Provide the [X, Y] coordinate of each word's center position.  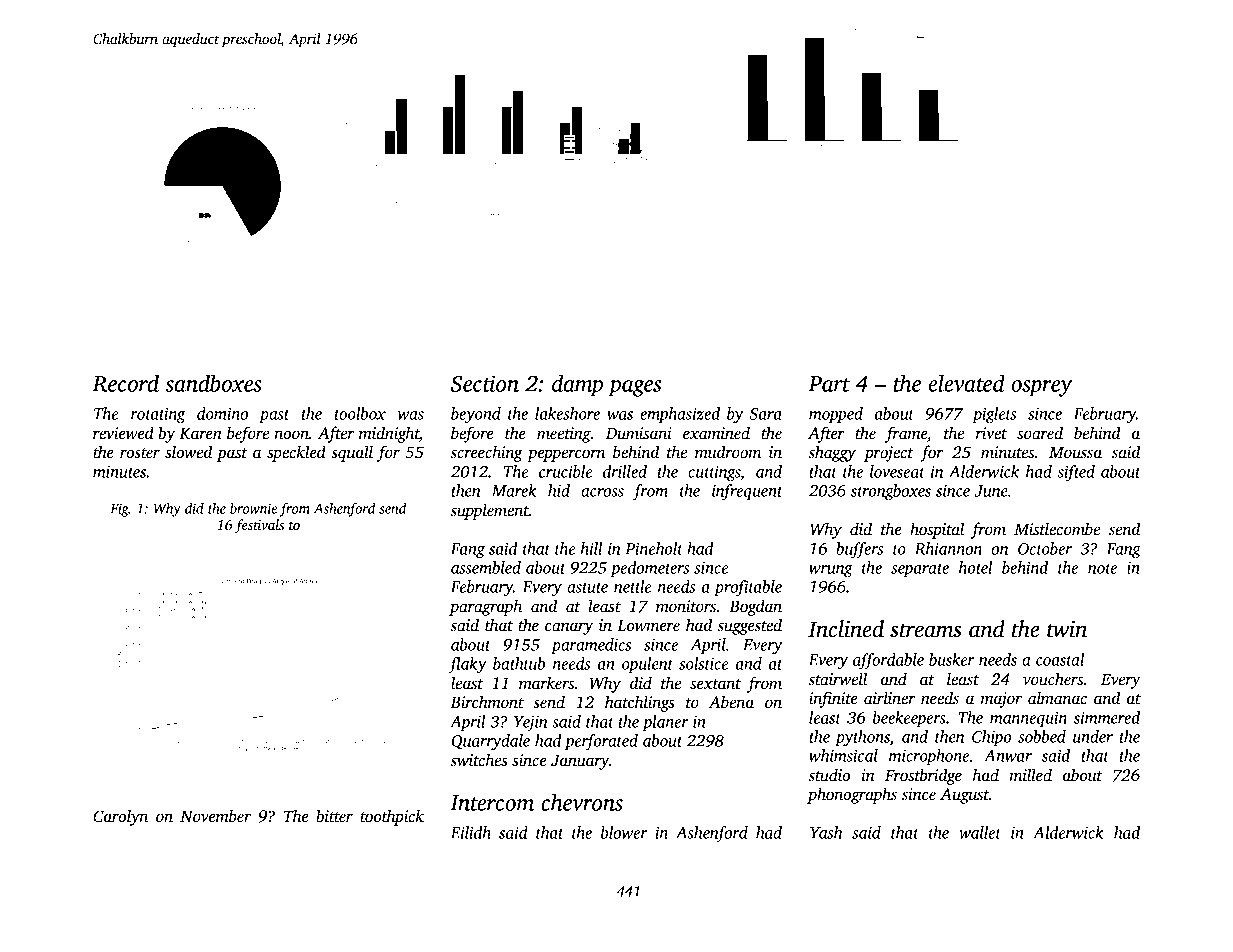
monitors [686, 606]
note [1102, 568]
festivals [259, 526]
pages [634, 388]
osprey [1041, 388]
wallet [980, 832]
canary [569, 628]
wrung [831, 571]
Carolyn [120, 817]
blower [624, 832]
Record [125, 383]
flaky [467, 665]
